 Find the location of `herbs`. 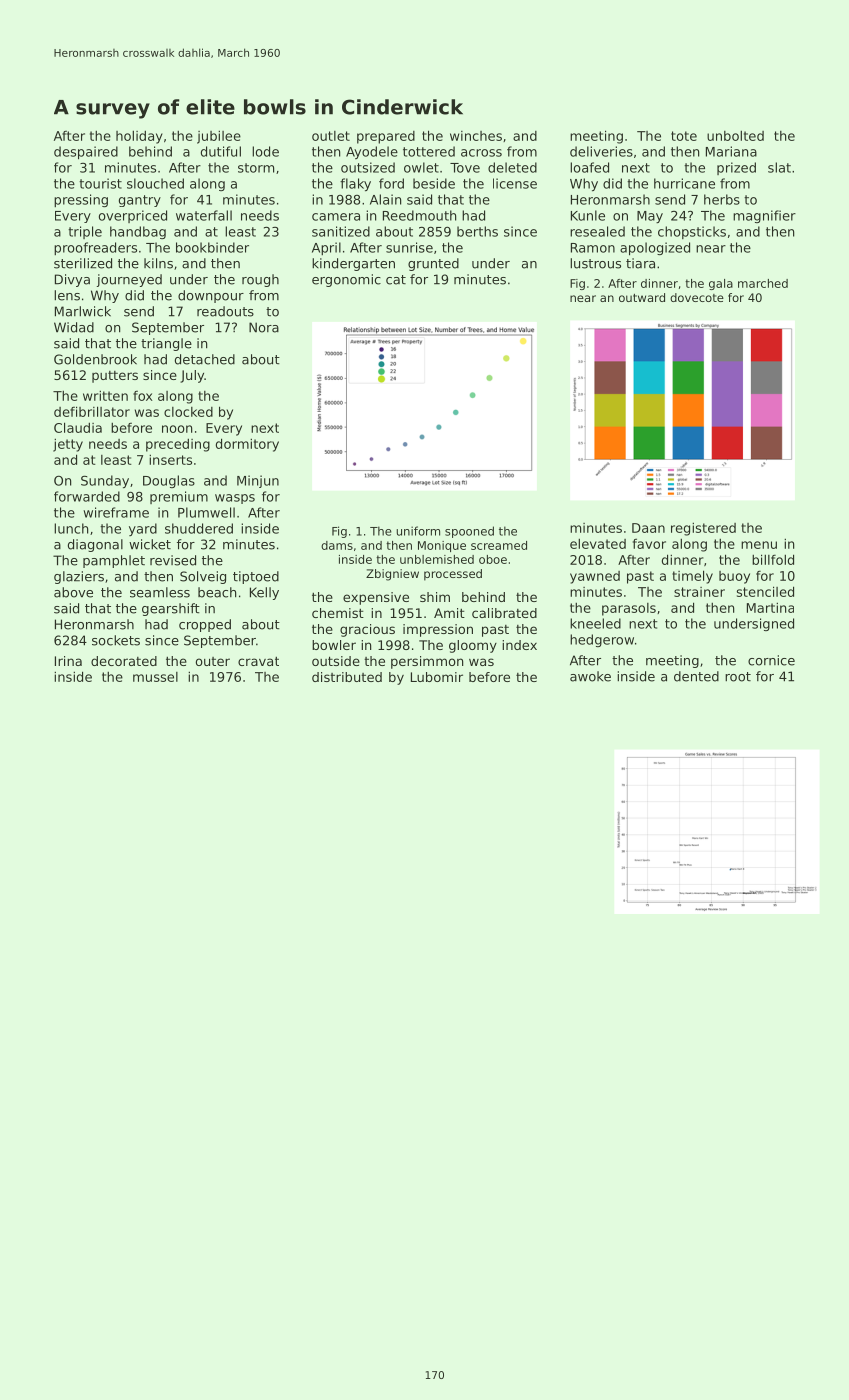

herbs is located at coordinates (722, 199).
